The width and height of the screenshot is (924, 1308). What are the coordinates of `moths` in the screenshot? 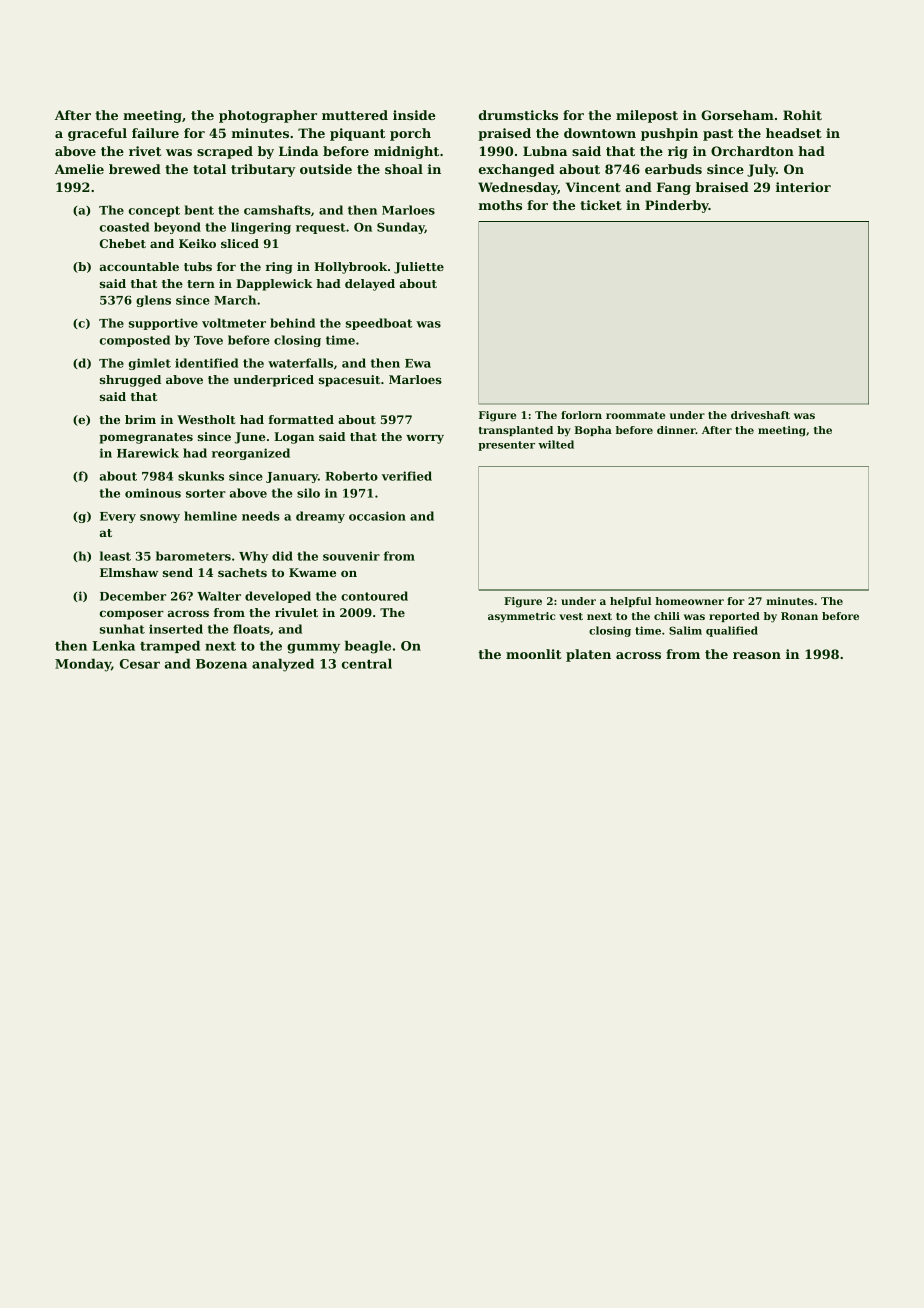 It's located at (500, 205).
